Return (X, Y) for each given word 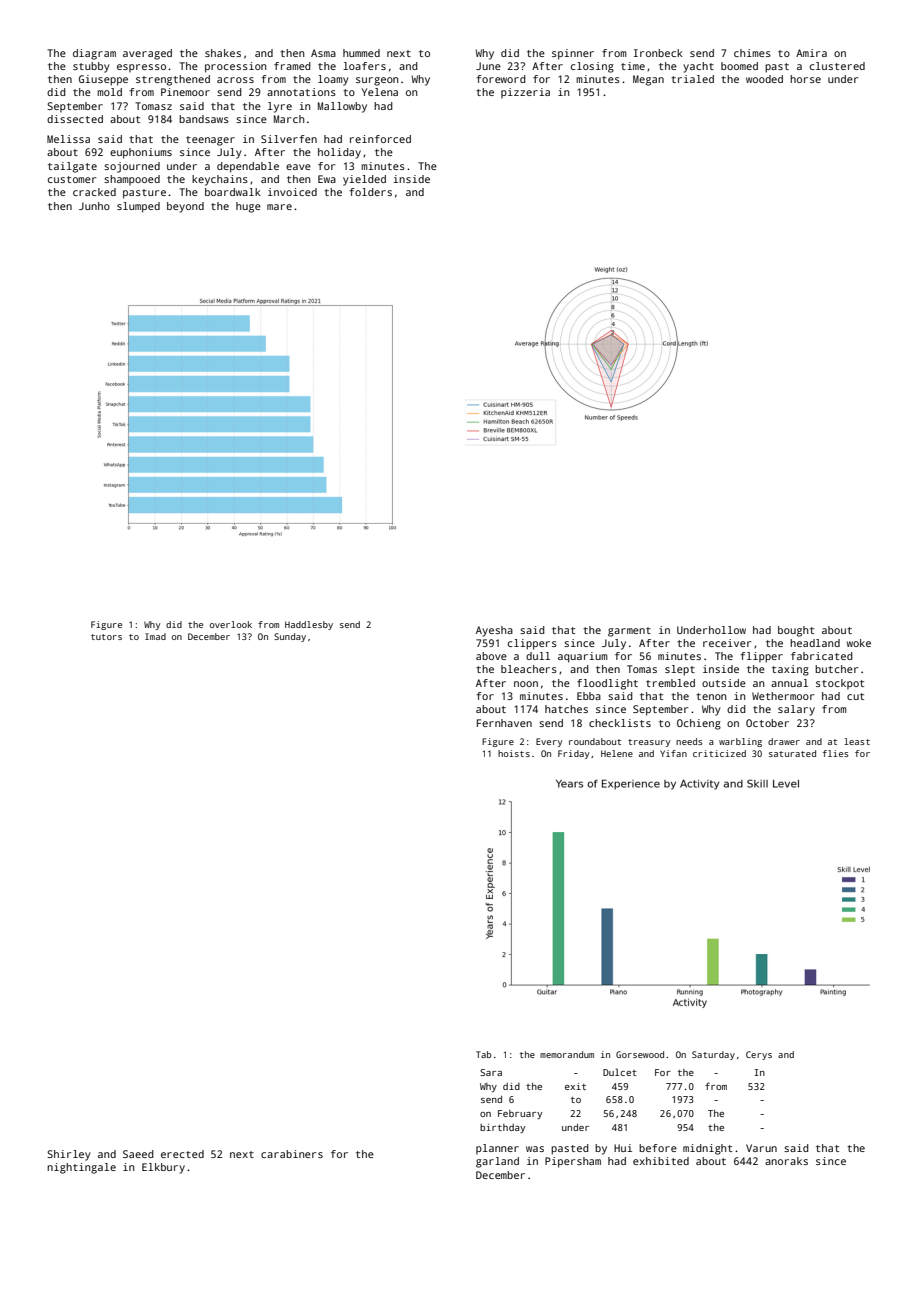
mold (109, 92)
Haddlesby (309, 625)
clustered (837, 66)
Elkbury (163, 1168)
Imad (155, 636)
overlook (231, 624)
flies (835, 753)
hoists (514, 753)
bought (796, 631)
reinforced (380, 139)
